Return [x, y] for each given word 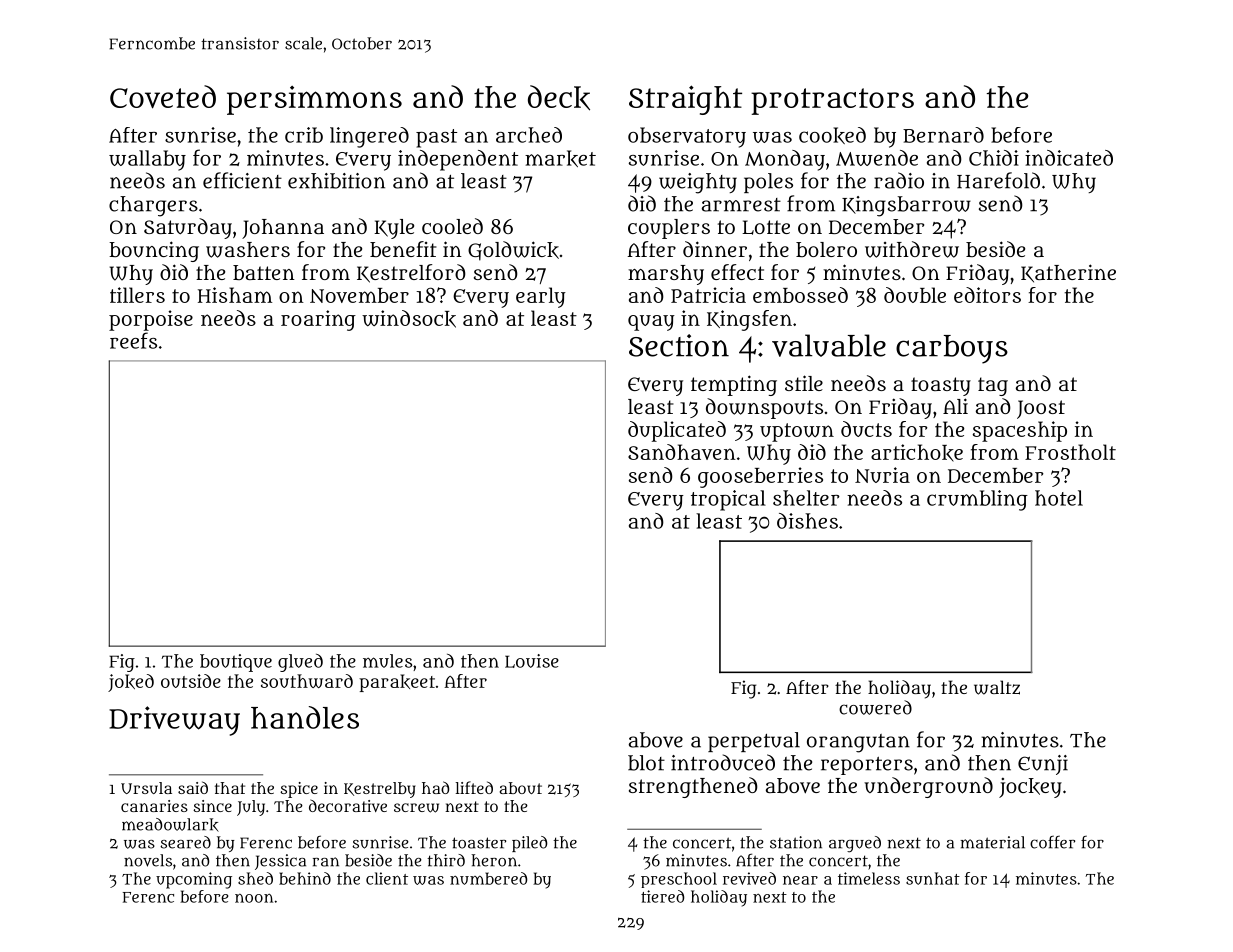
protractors [832, 101]
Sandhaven [682, 452]
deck [559, 98]
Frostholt [1070, 452]
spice [299, 790]
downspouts [764, 408]
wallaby [147, 160]
